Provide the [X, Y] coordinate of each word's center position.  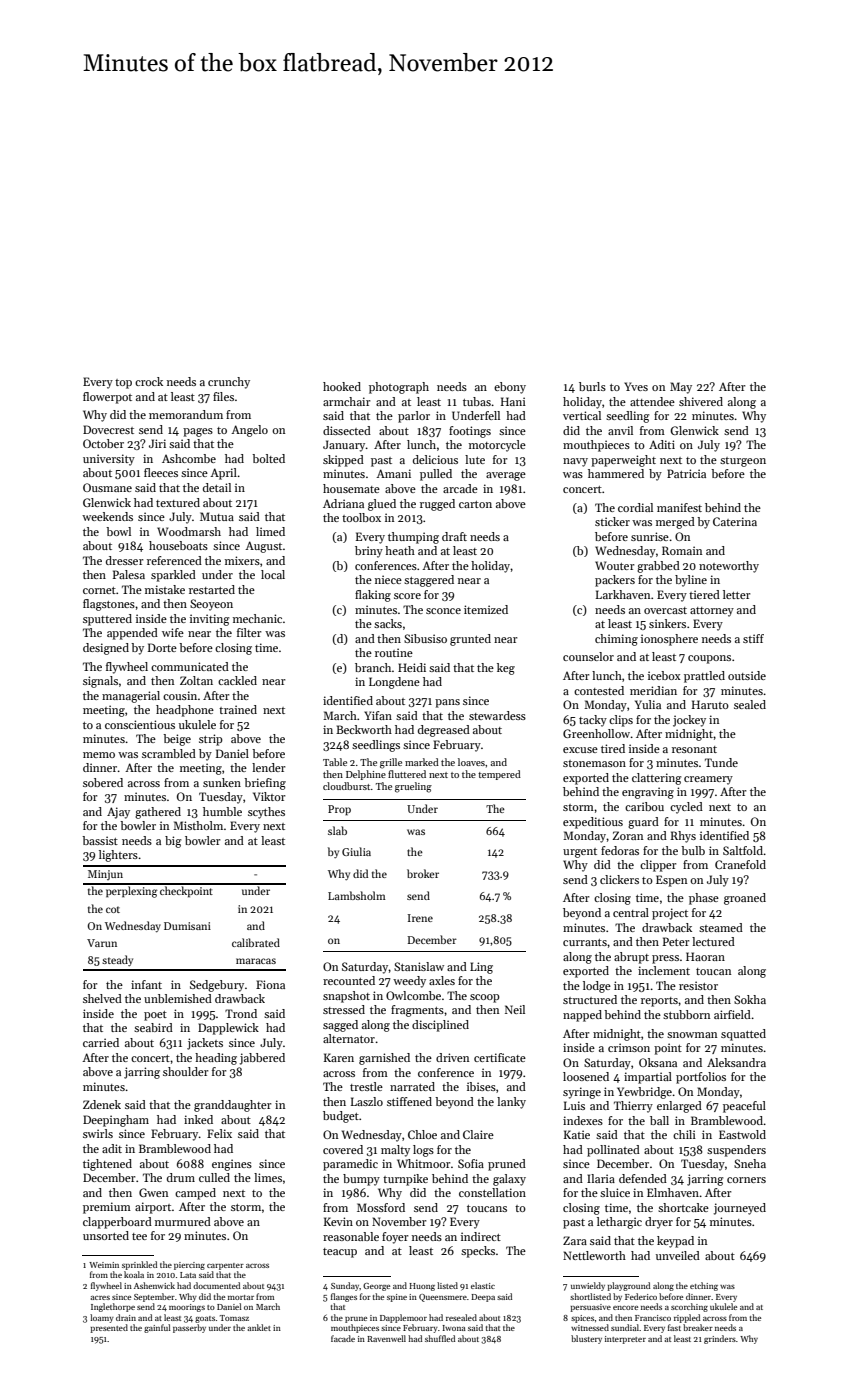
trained [238, 709]
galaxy [509, 1180]
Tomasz [234, 1318]
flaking [373, 596]
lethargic [619, 1223]
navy [575, 462]
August [263, 547]
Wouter [615, 565]
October [103, 443]
